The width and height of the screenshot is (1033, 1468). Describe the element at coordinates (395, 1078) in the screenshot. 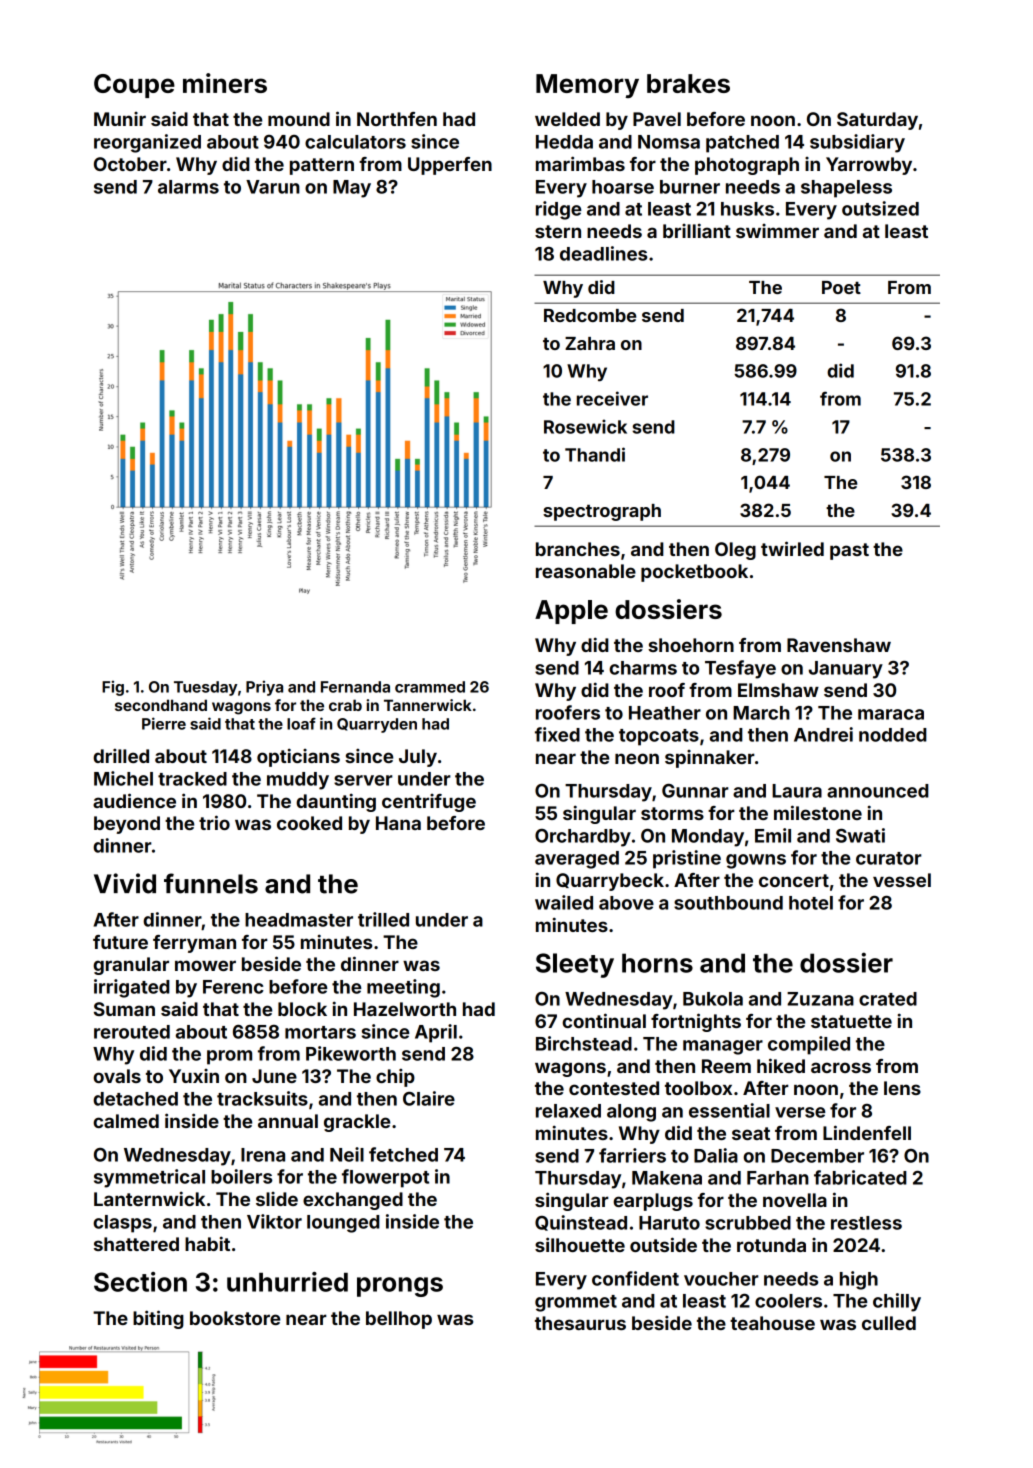

I see `chip` at that location.
